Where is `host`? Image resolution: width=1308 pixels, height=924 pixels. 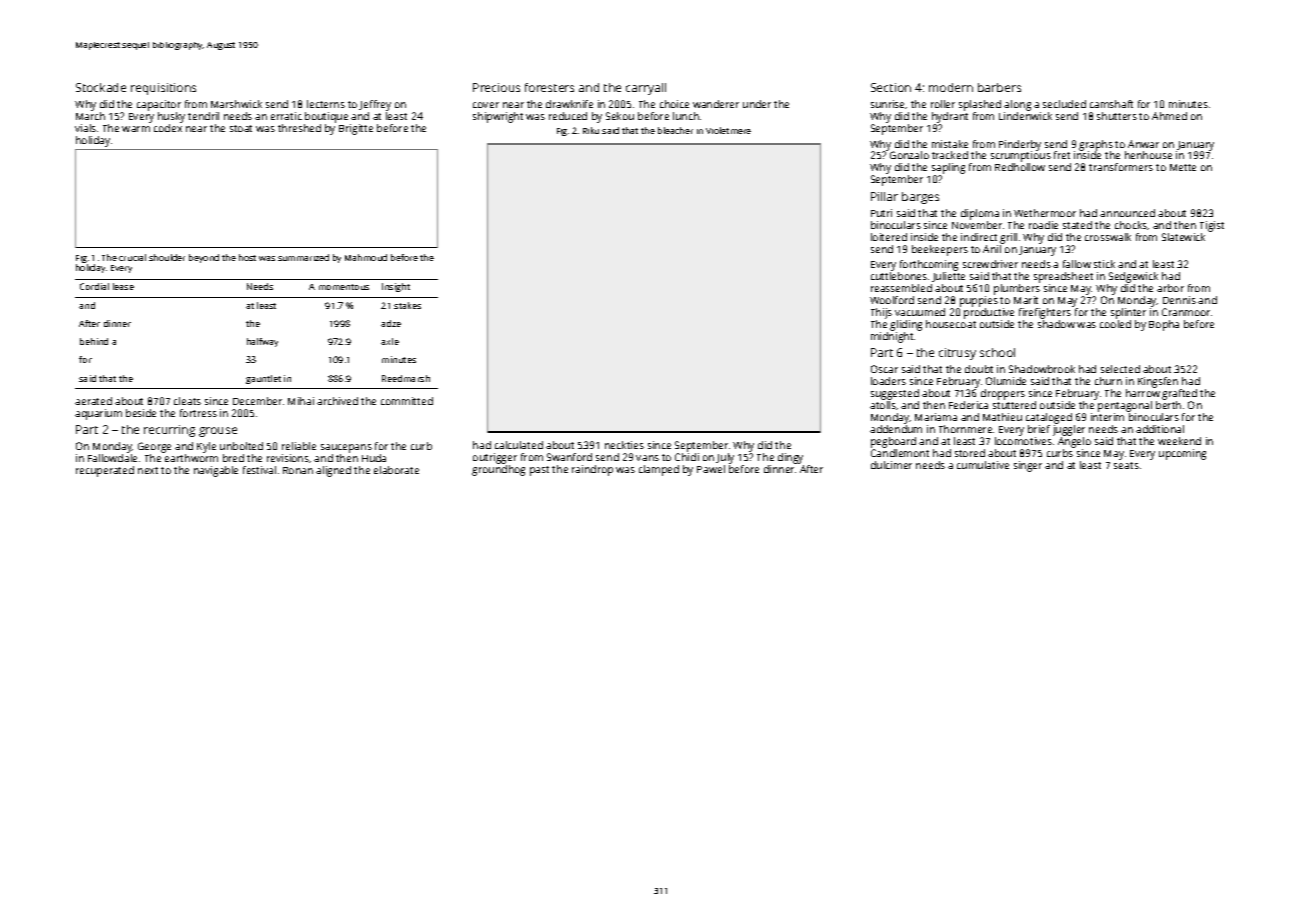
host is located at coordinates (247, 257).
